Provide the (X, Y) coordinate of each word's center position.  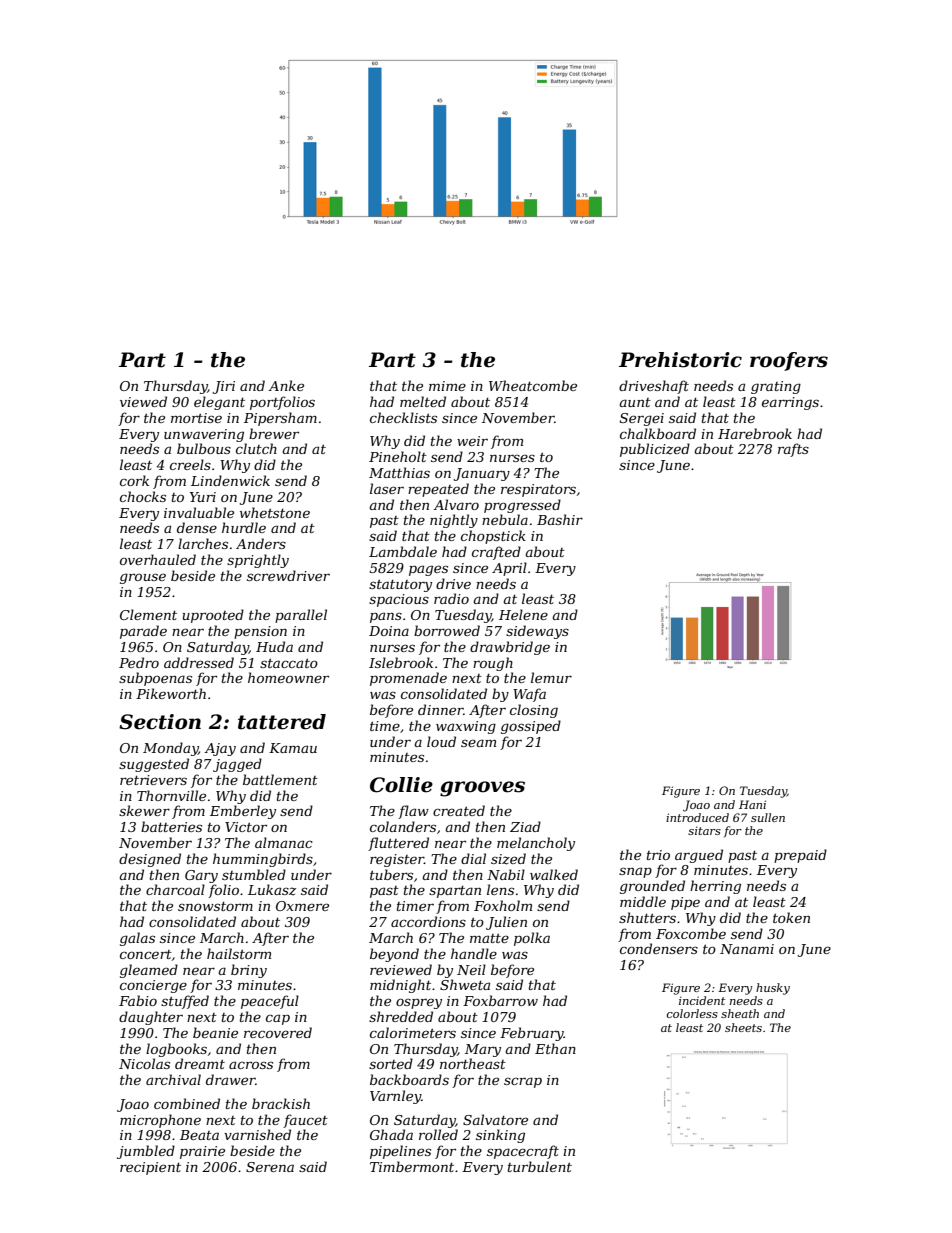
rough (493, 664)
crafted (496, 553)
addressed (199, 662)
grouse (143, 578)
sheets (743, 1027)
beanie (215, 1032)
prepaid (800, 856)
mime (447, 386)
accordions (428, 921)
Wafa (529, 695)
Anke (286, 385)
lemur (551, 677)
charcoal (175, 889)
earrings (790, 403)
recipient (150, 1168)
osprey (419, 1003)
